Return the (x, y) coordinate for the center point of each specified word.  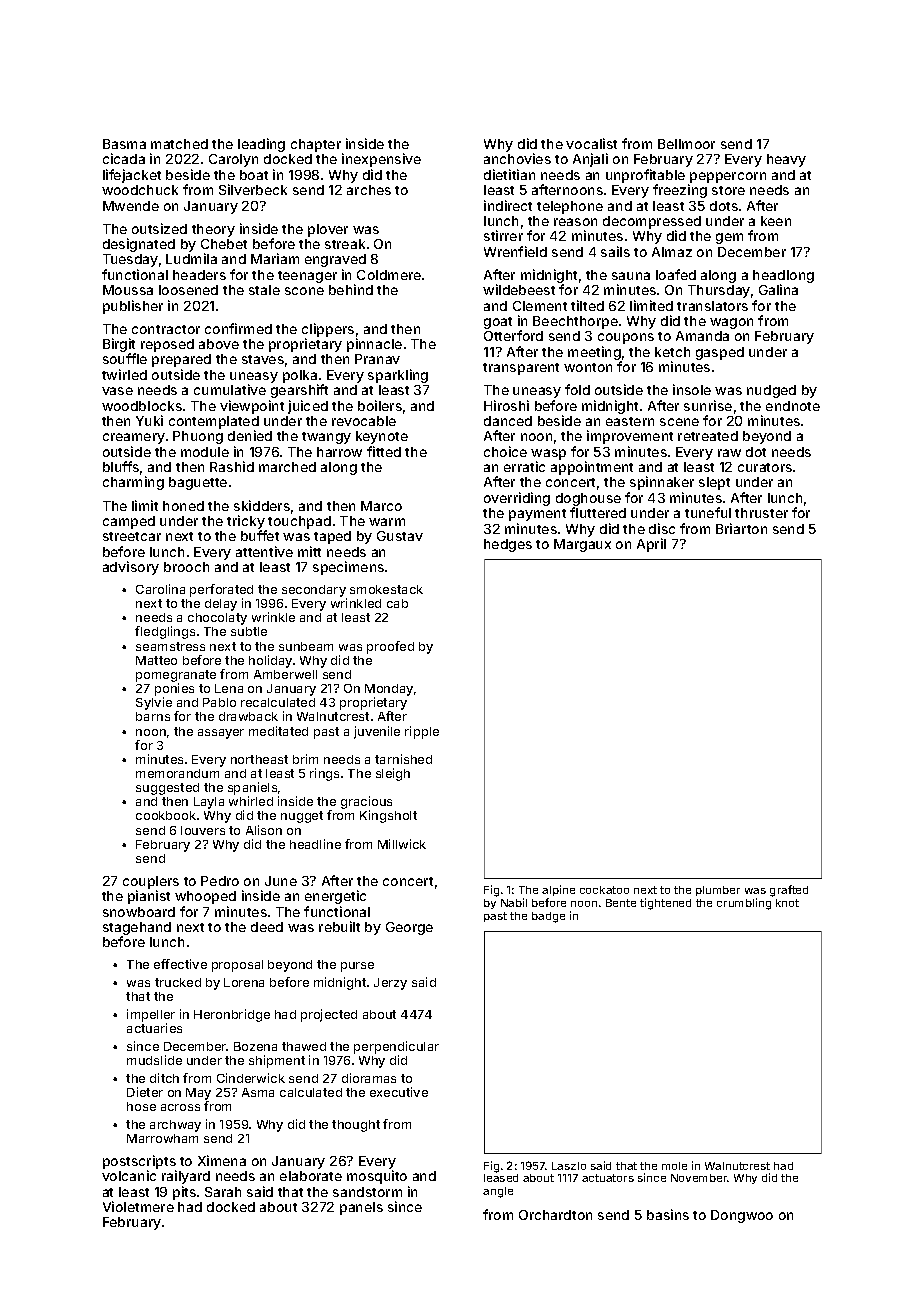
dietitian (509, 174)
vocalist (591, 143)
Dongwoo (742, 1216)
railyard (186, 1177)
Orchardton (555, 1215)
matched (179, 144)
